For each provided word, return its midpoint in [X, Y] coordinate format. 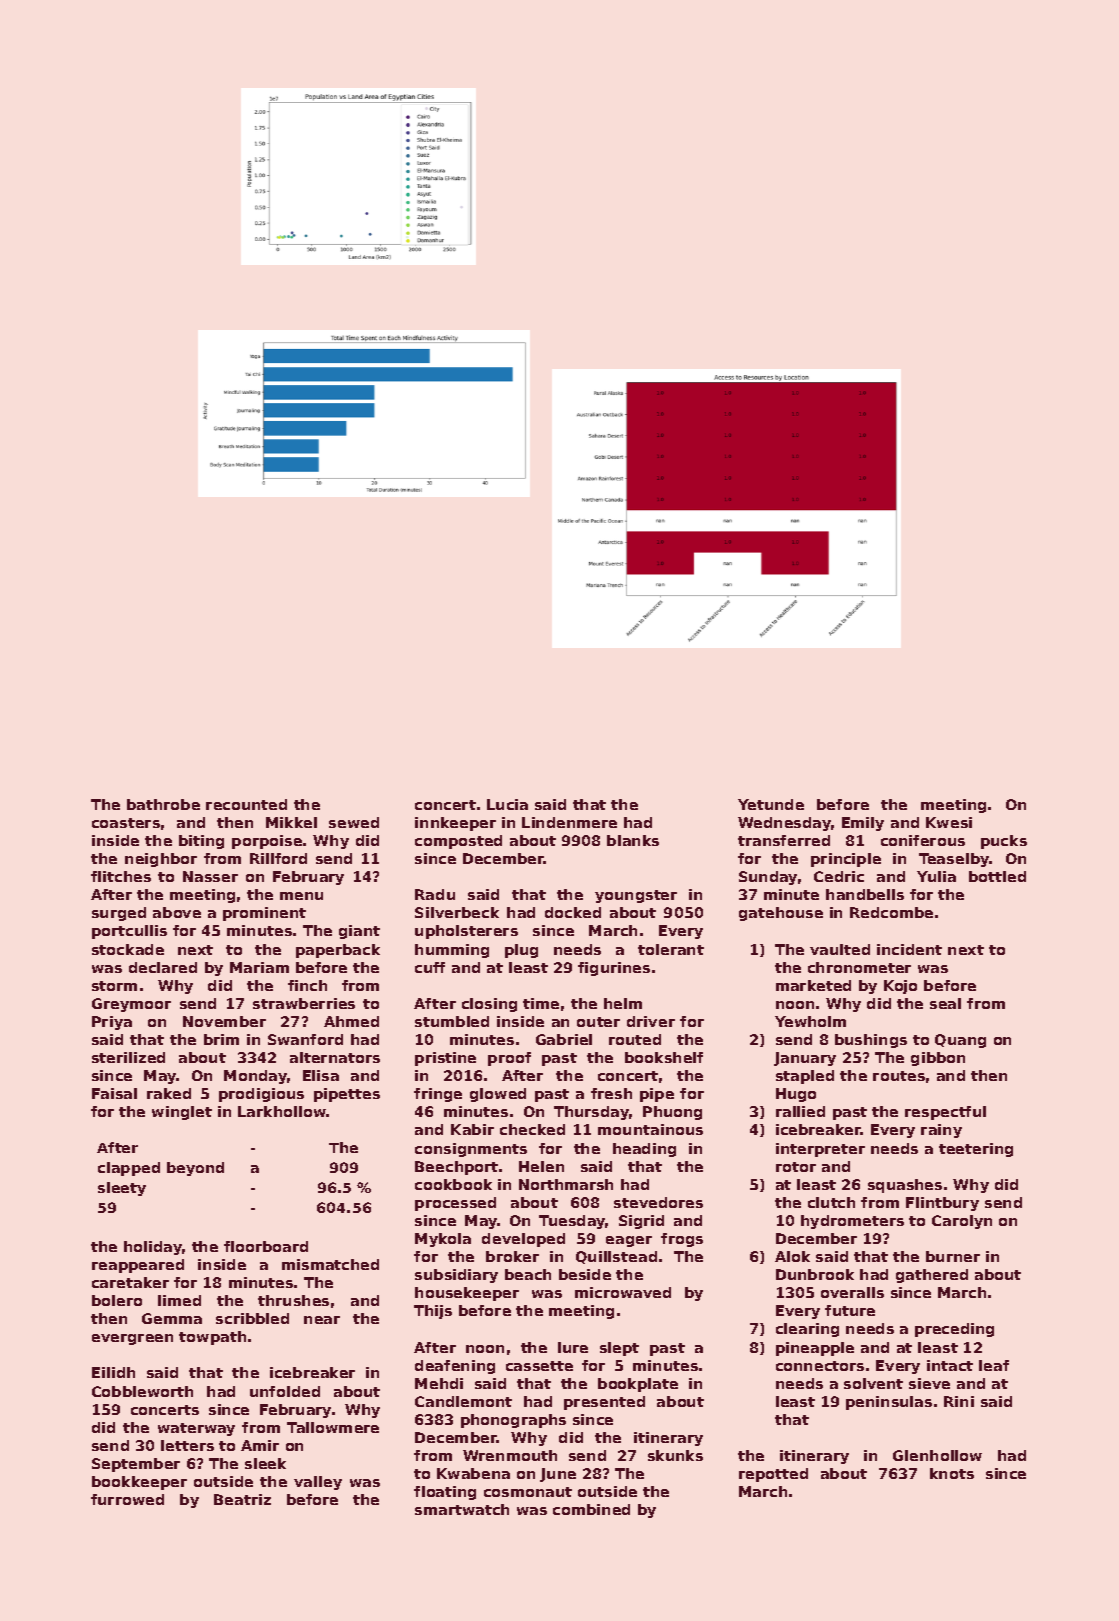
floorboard [266, 1246]
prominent [264, 914]
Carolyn [962, 1222]
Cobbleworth [142, 1391]
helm [623, 1003]
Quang [960, 1041]
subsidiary [456, 1276]
